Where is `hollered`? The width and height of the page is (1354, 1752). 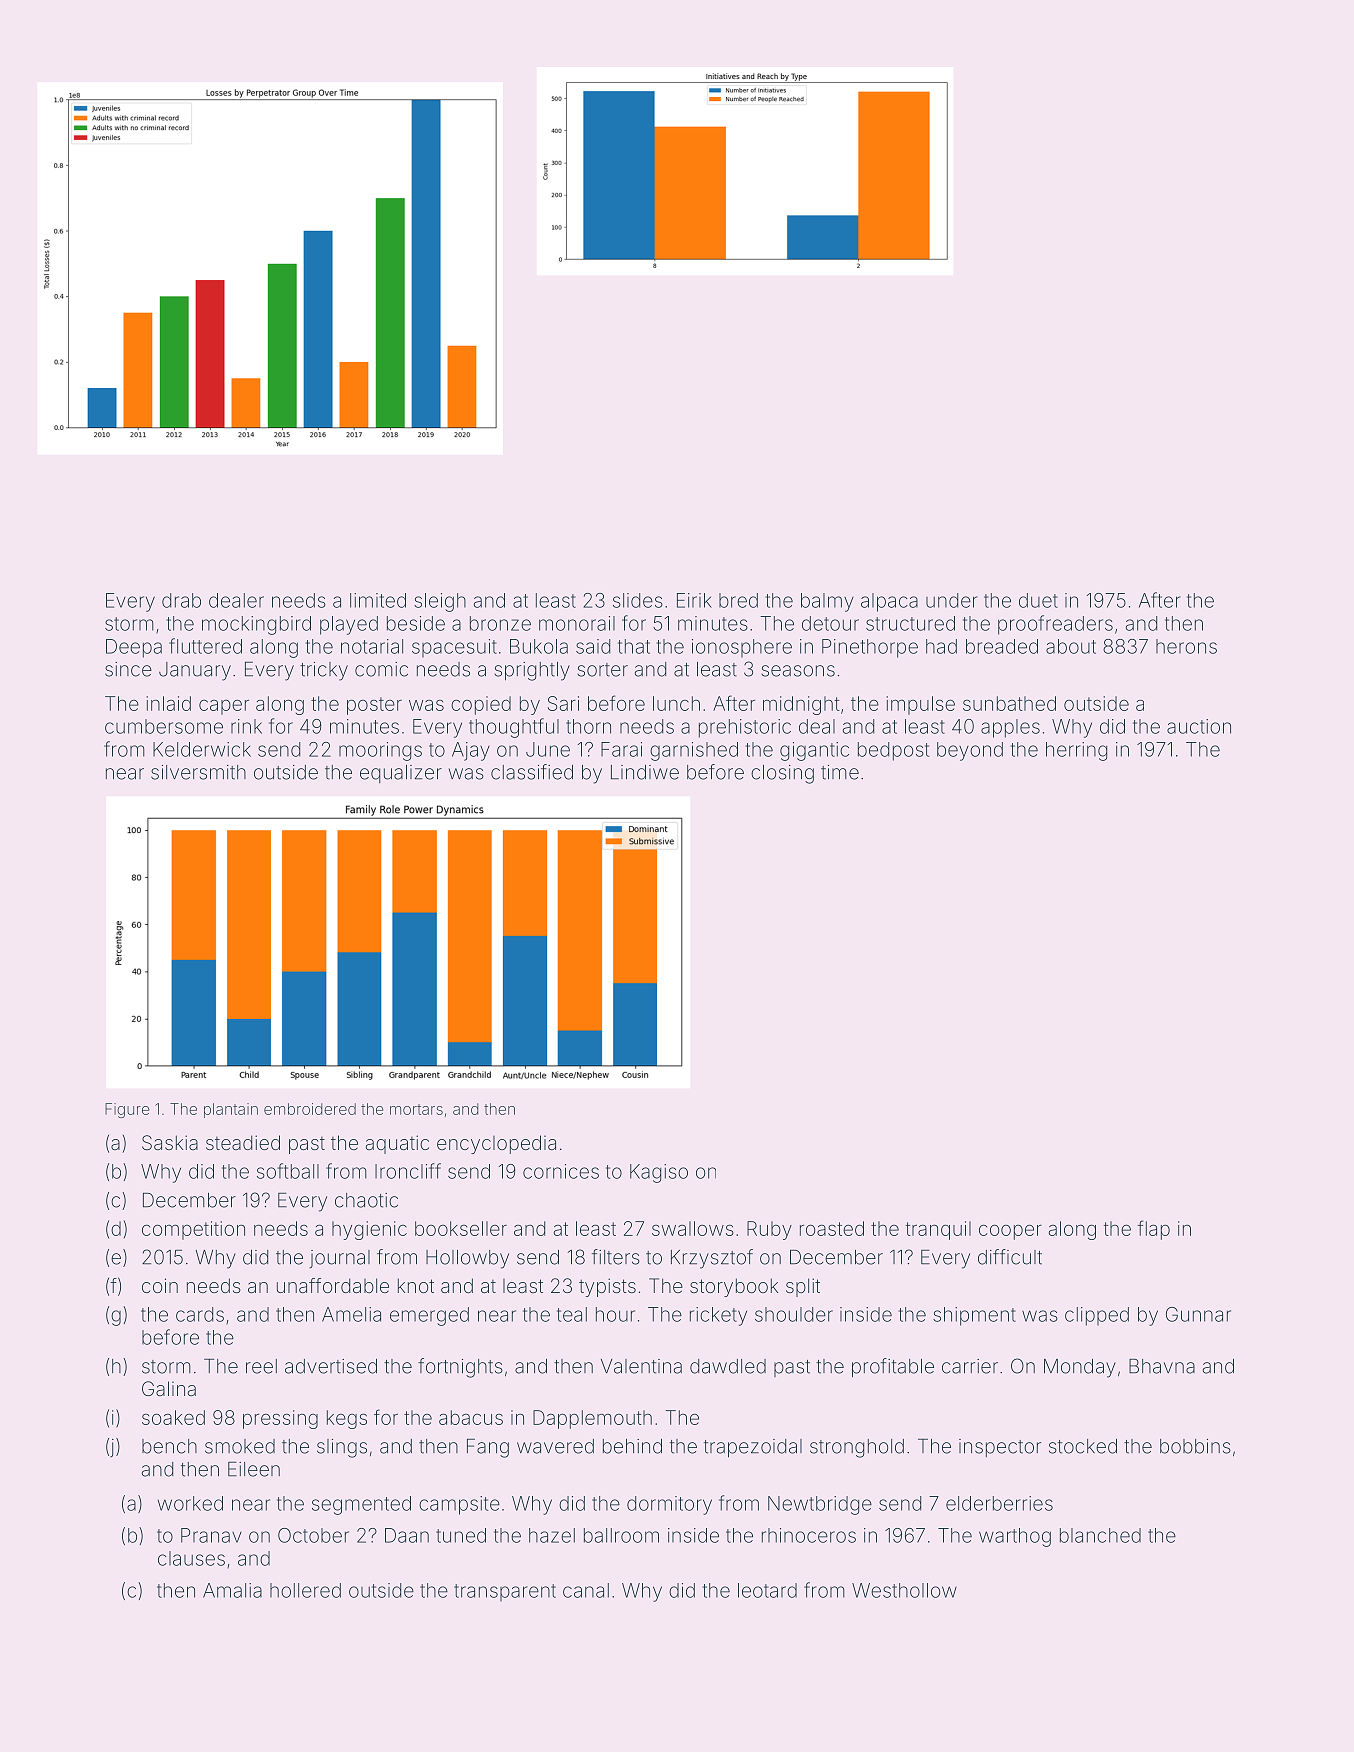 hollered is located at coordinates (305, 1590).
